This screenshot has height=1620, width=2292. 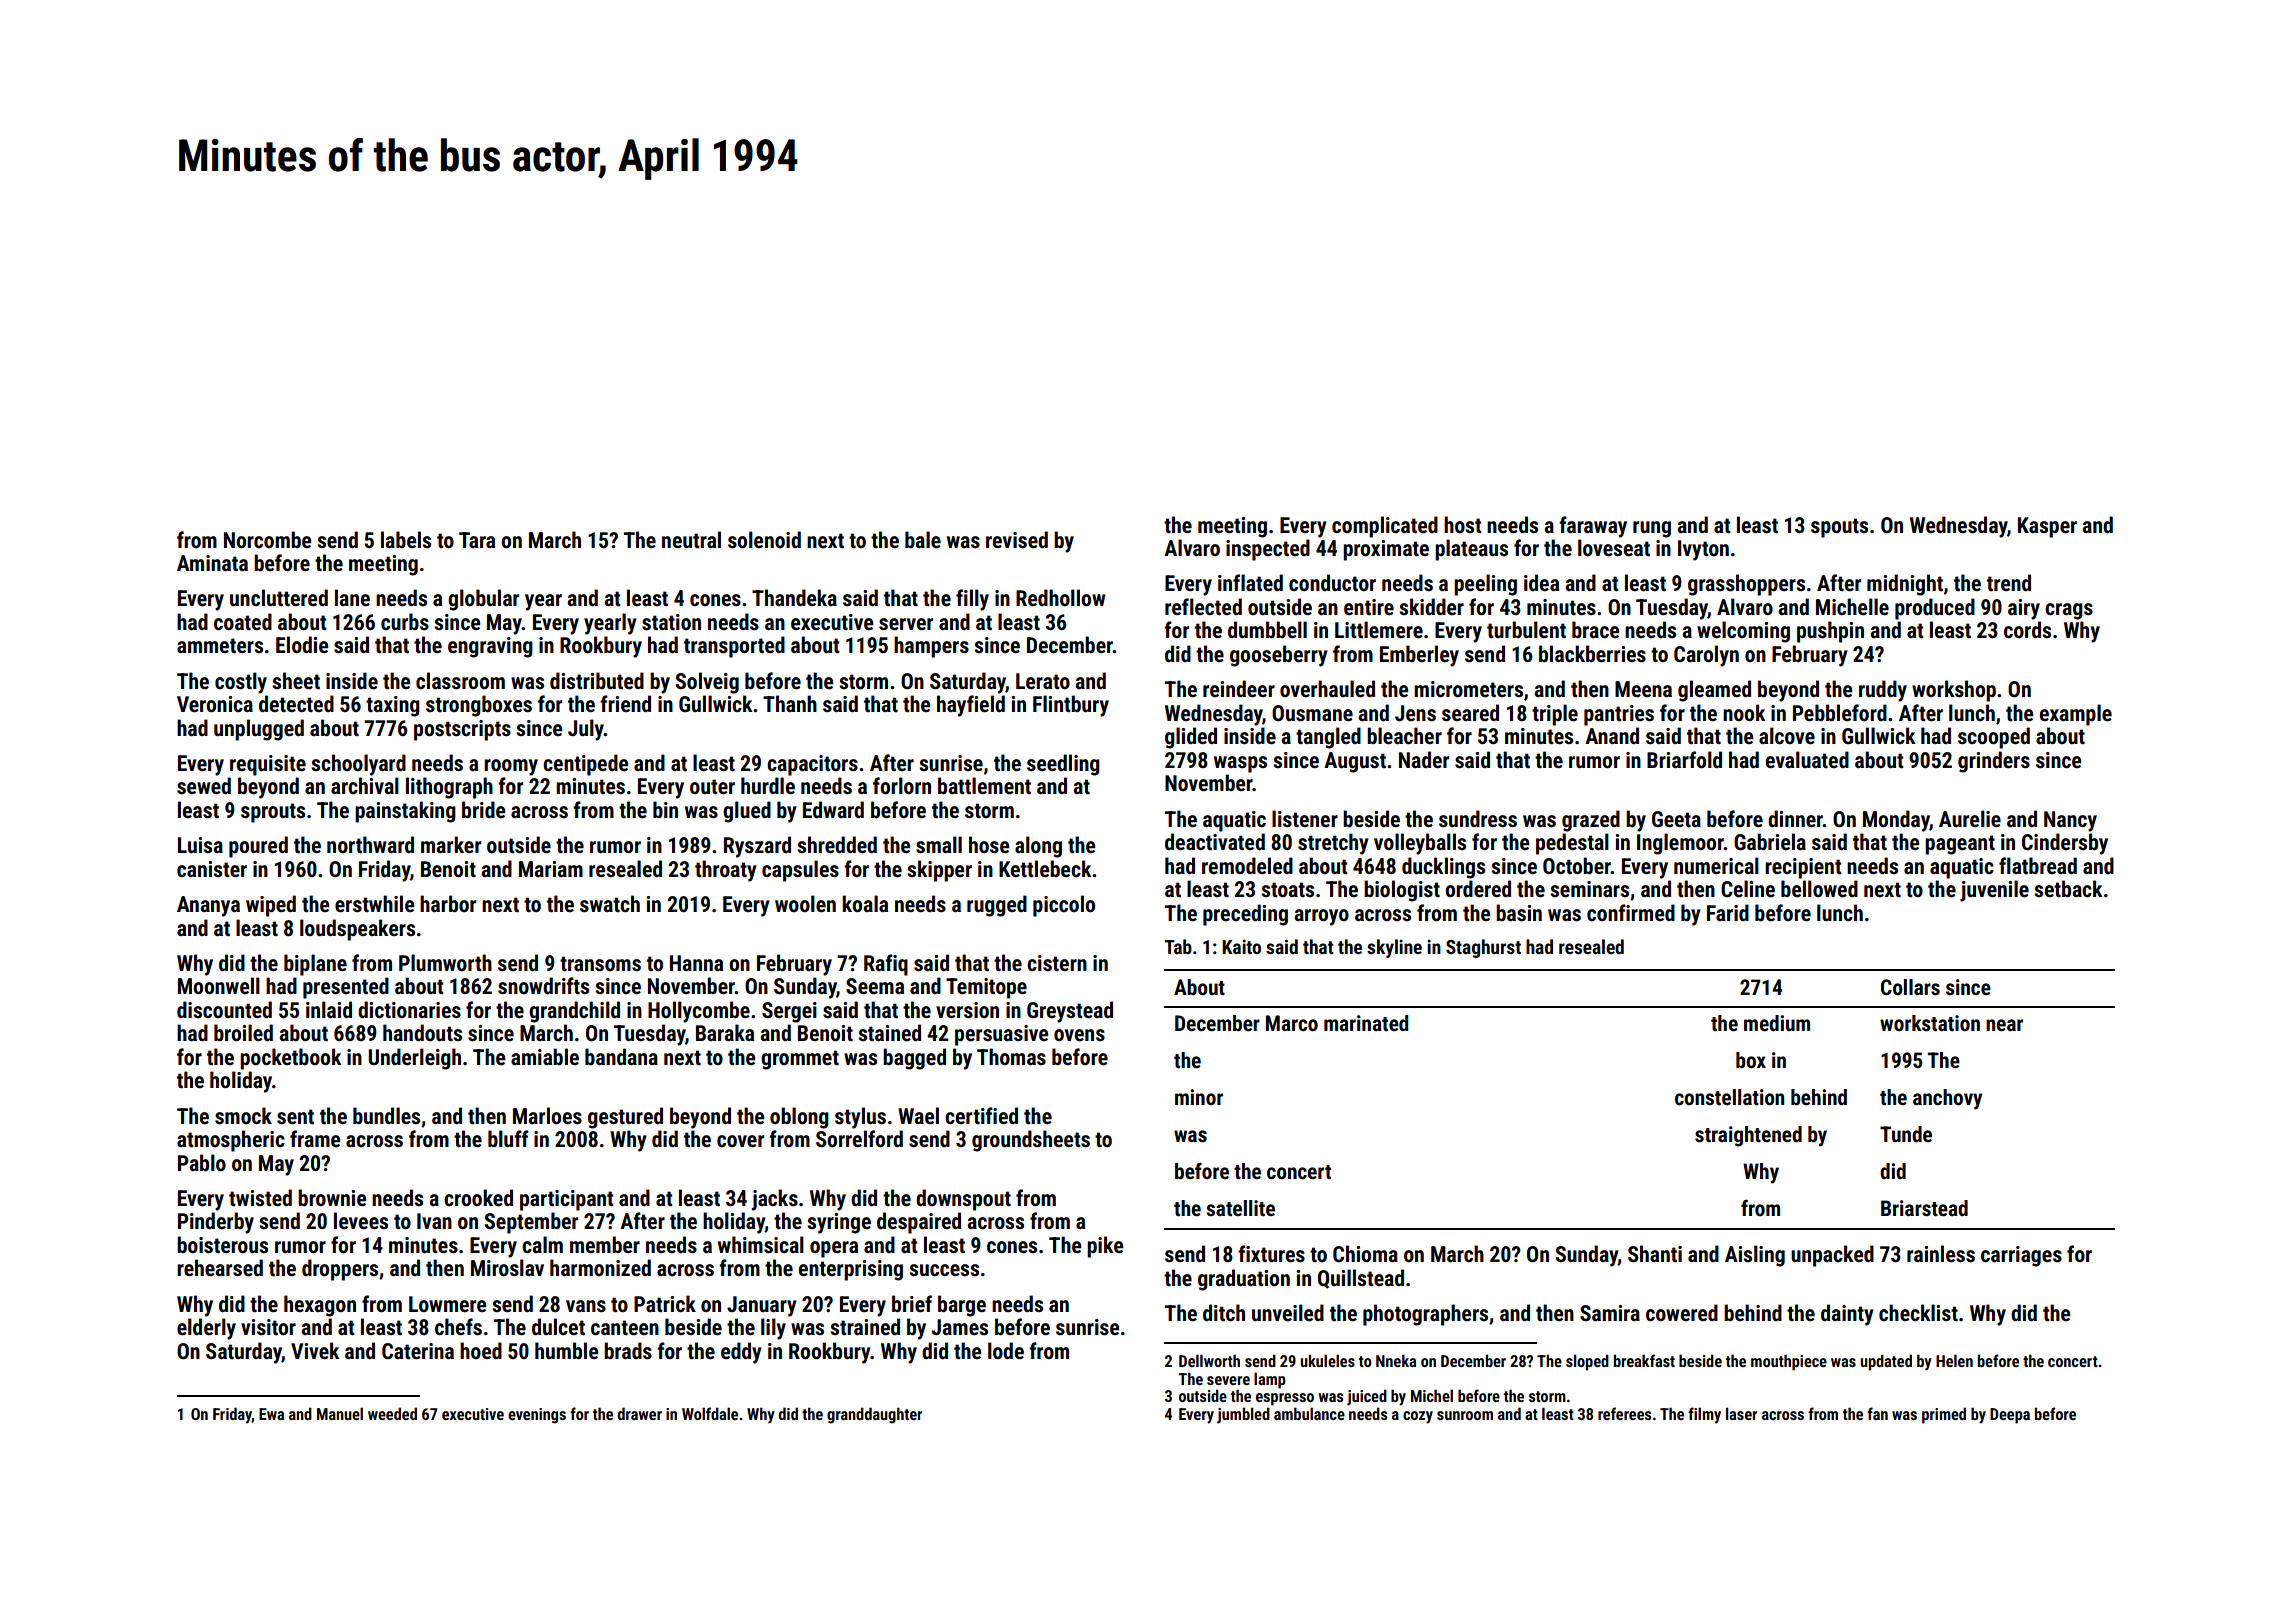 What do you see at coordinates (537, 1416) in the screenshot?
I see `evenings` at bounding box center [537, 1416].
